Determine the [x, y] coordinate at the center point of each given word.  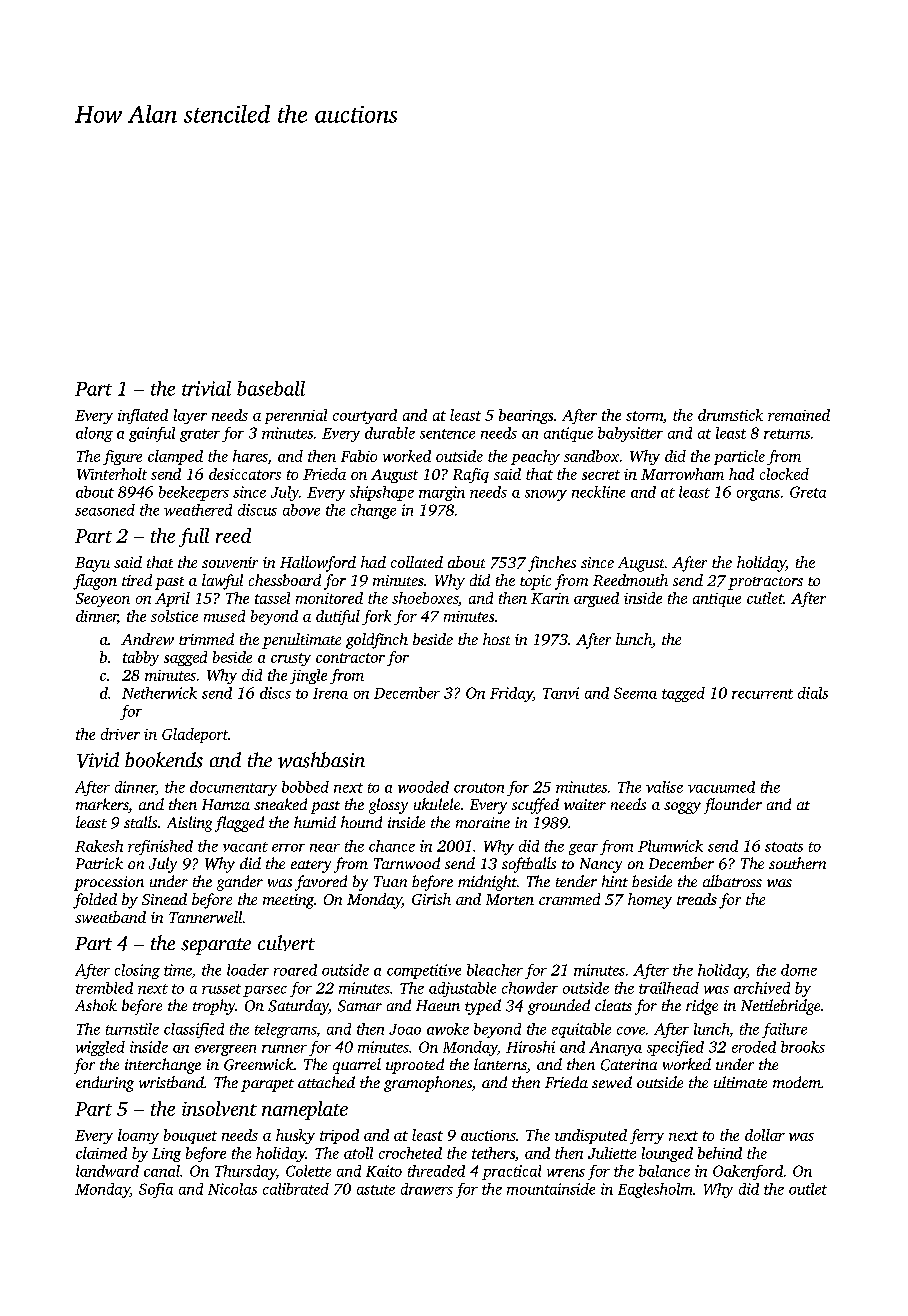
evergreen [225, 1050]
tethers [493, 1153]
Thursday [245, 1172]
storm [644, 416]
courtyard [365, 416]
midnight [487, 883]
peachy [535, 457]
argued [596, 599]
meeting [288, 901]
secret [601, 475]
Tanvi [561, 693]
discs [275, 693]
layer [190, 416]
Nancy [601, 865]
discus [257, 510]
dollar [765, 1135]
